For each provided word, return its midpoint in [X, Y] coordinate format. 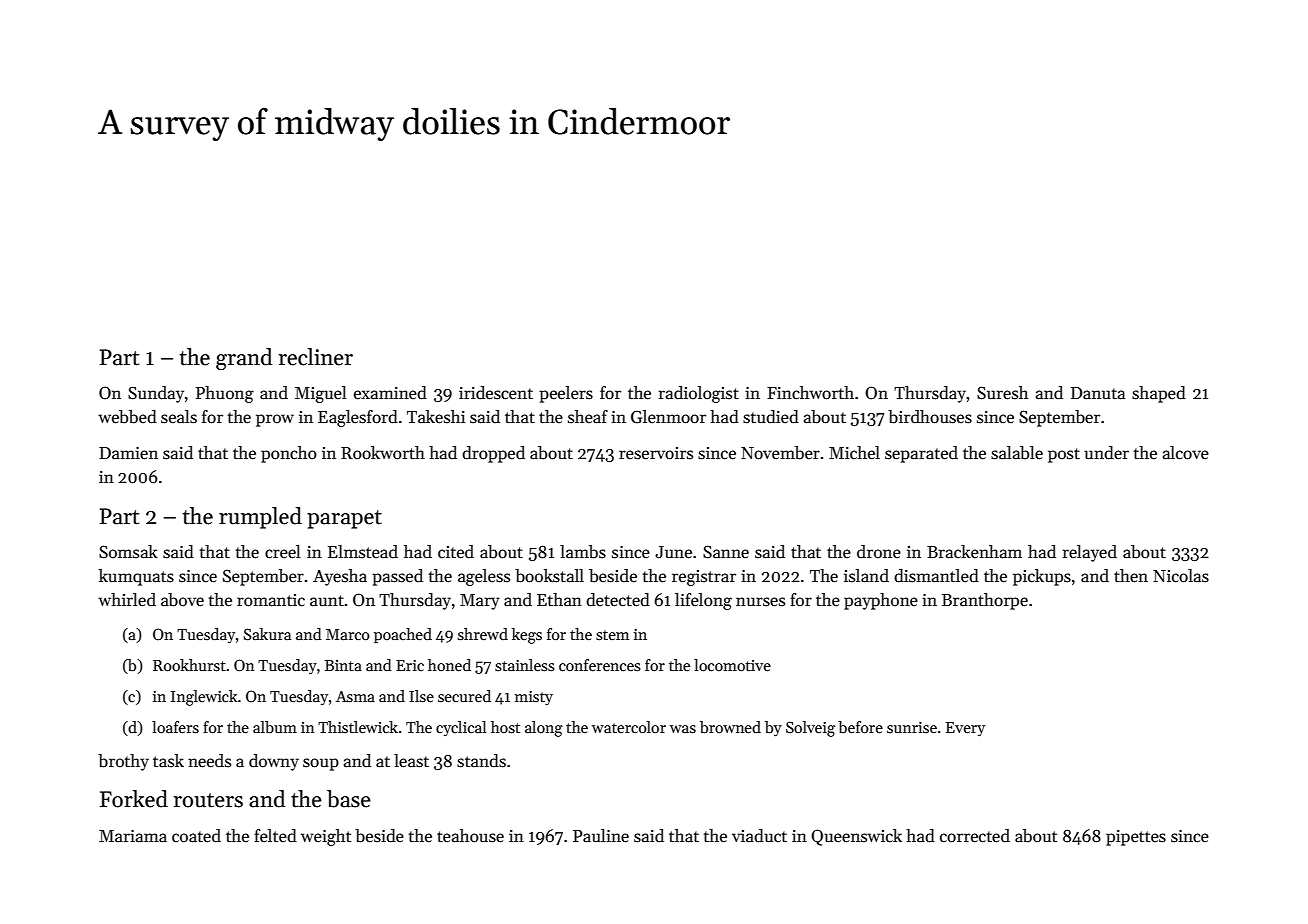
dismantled [936, 576]
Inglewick [204, 698]
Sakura [267, 634]
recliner [316, 357]
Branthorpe [985, 601]
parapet [344, 519]
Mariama [133, 836]
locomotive [732, 665]
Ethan [559, 600]
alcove [1186, 453]
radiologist [699, 394]
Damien [128, 453]
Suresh [1002, 393]
